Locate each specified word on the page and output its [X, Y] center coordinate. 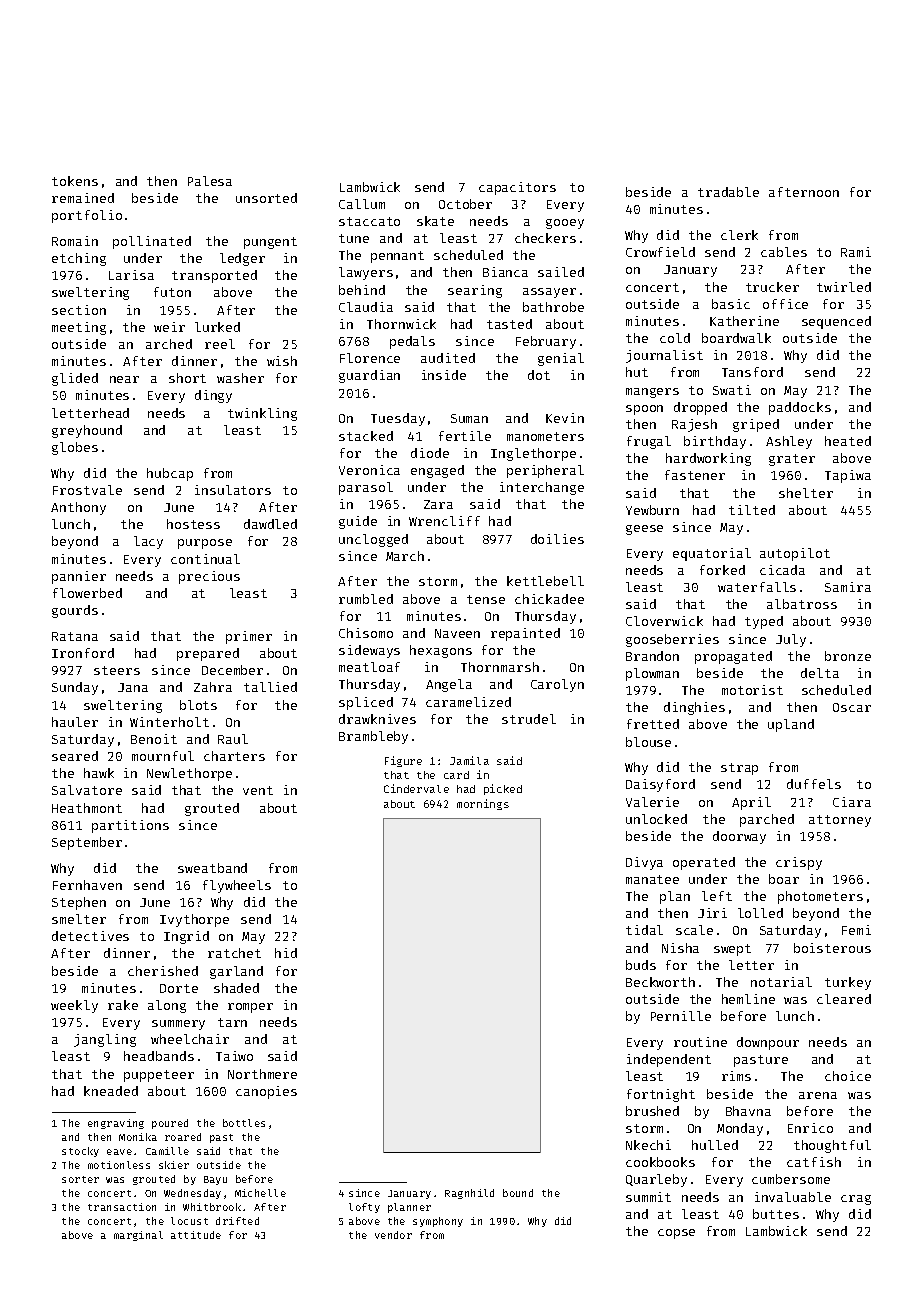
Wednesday [192, 1194]
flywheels [237, 886]
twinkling [262, 414]
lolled [760, 913]
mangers [652, 393]
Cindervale [416, 788]
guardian [369, 376]
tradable [728, 192]
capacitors [517, 188]
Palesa [210, 181]
